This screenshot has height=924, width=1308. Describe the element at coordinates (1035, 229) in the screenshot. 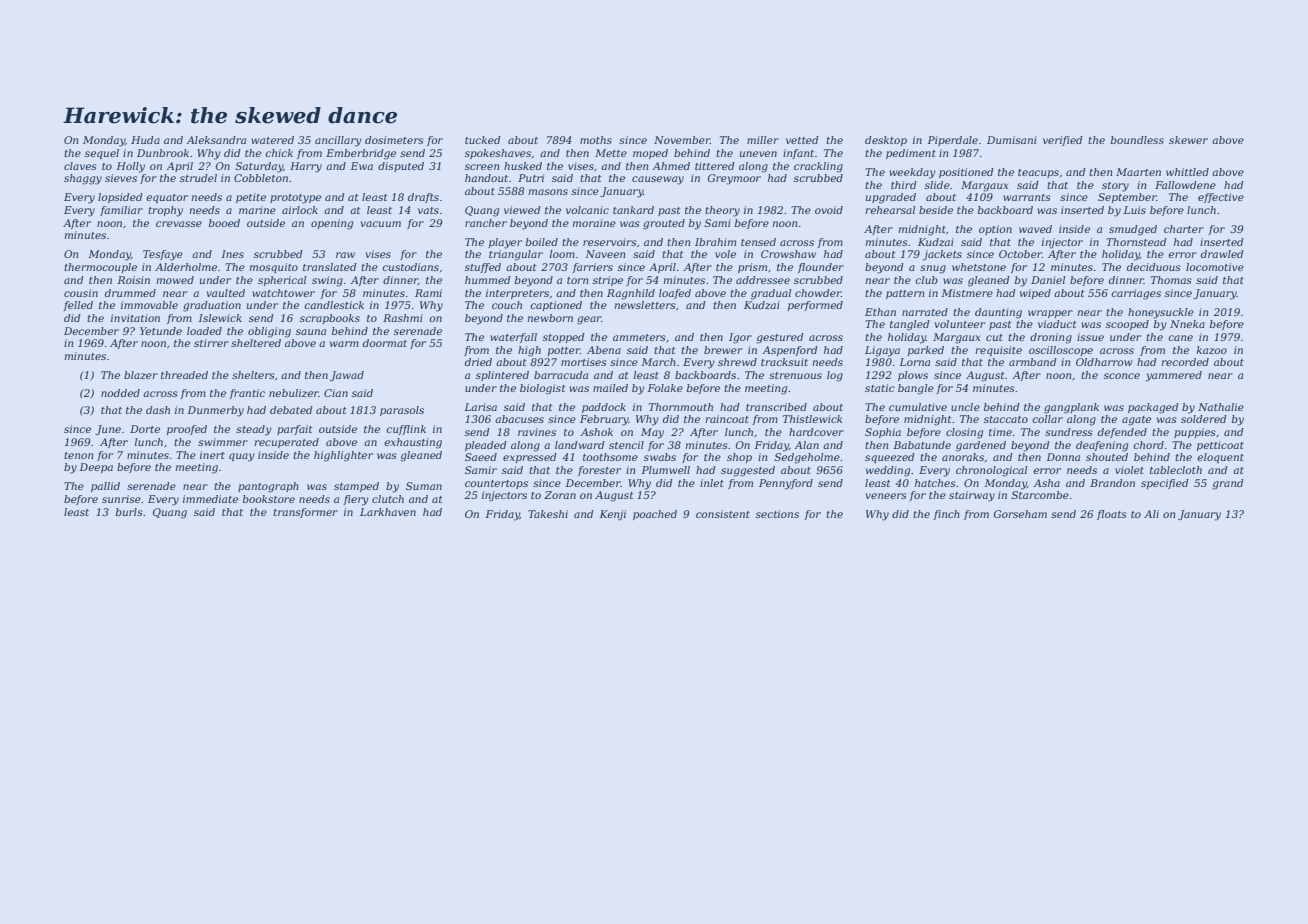

I see `waved` at that location.
